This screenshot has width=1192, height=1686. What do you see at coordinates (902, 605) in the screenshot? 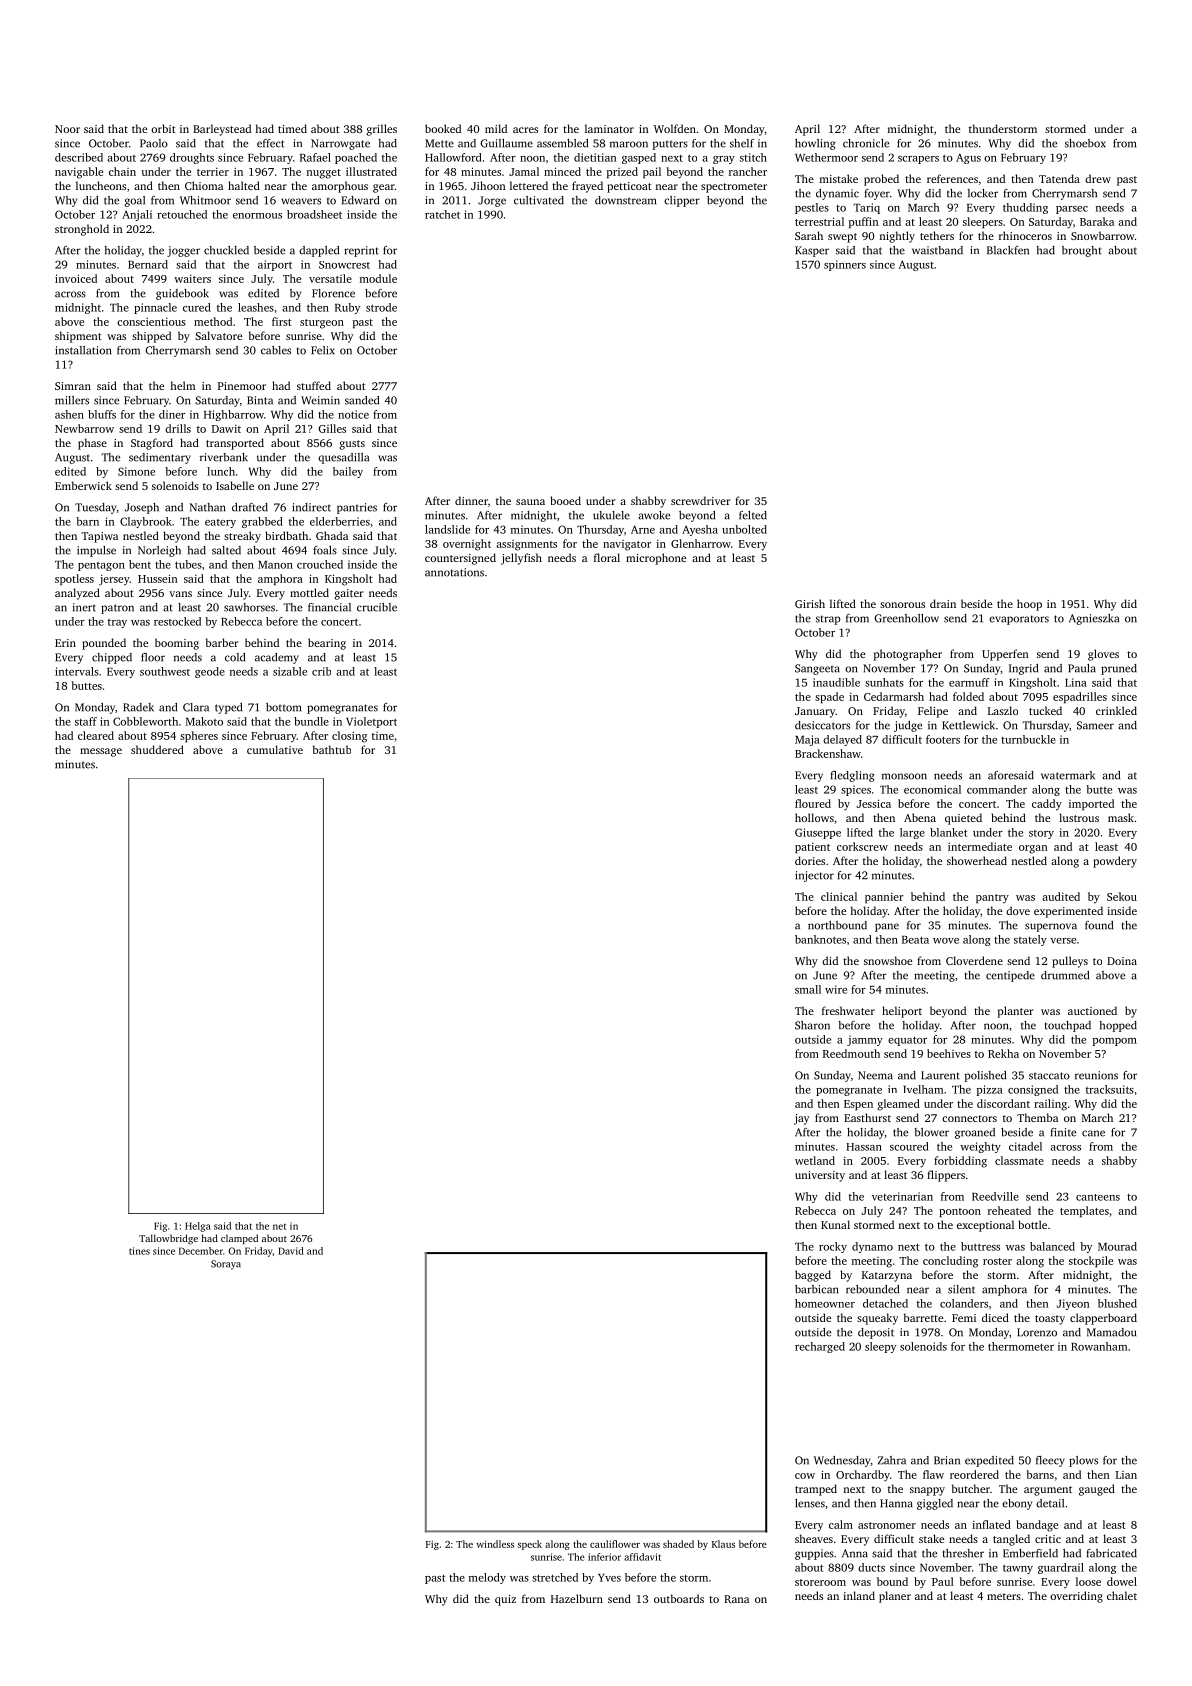
I see `sonorous` at bounding box center [902, 605].
